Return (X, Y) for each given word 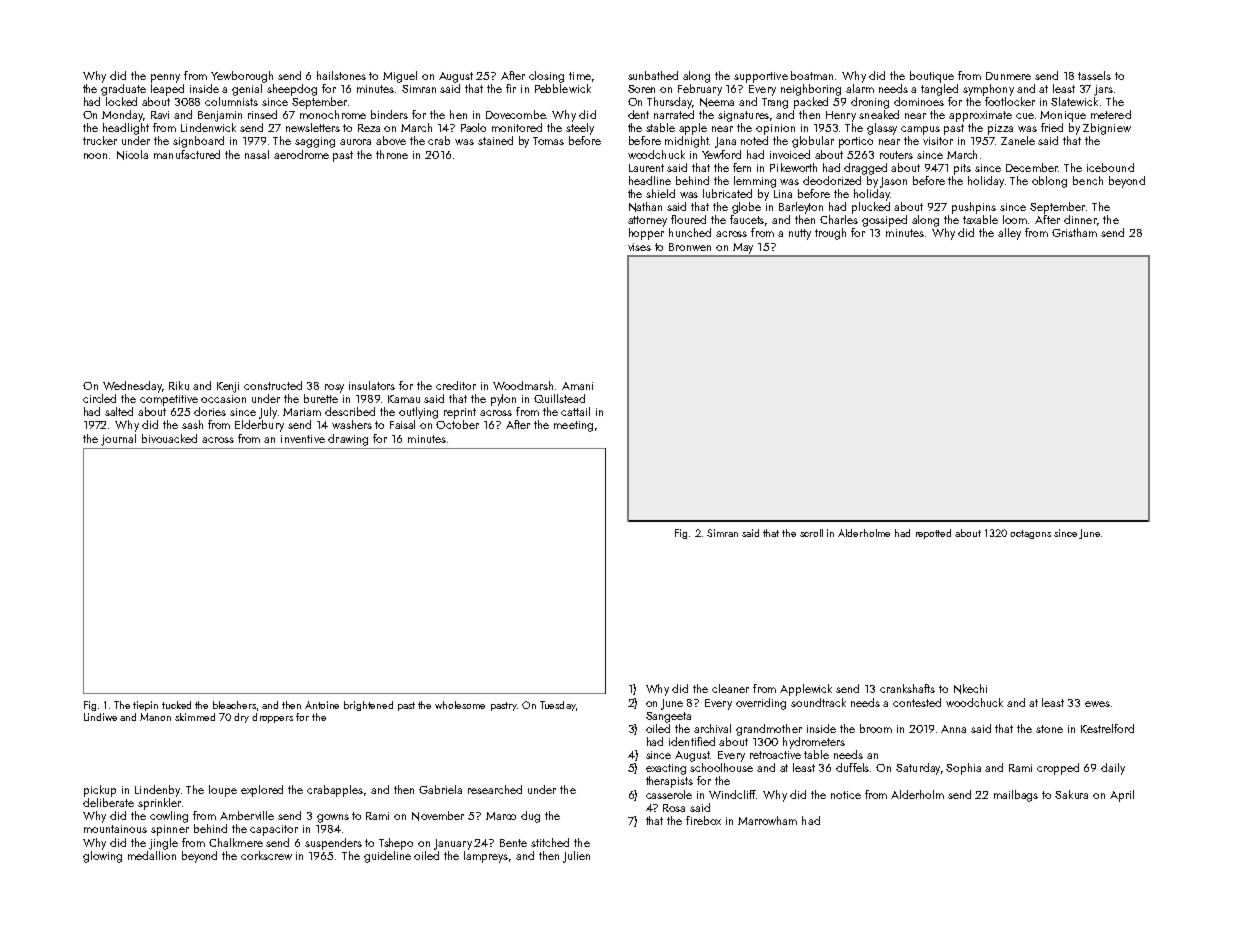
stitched (550, 842)
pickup (100, 791)
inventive (303, 439)
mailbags (1016, 796)
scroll (811, 533)
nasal (257, 154)
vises (639, 247)
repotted (933, 534)
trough (830, 234)
